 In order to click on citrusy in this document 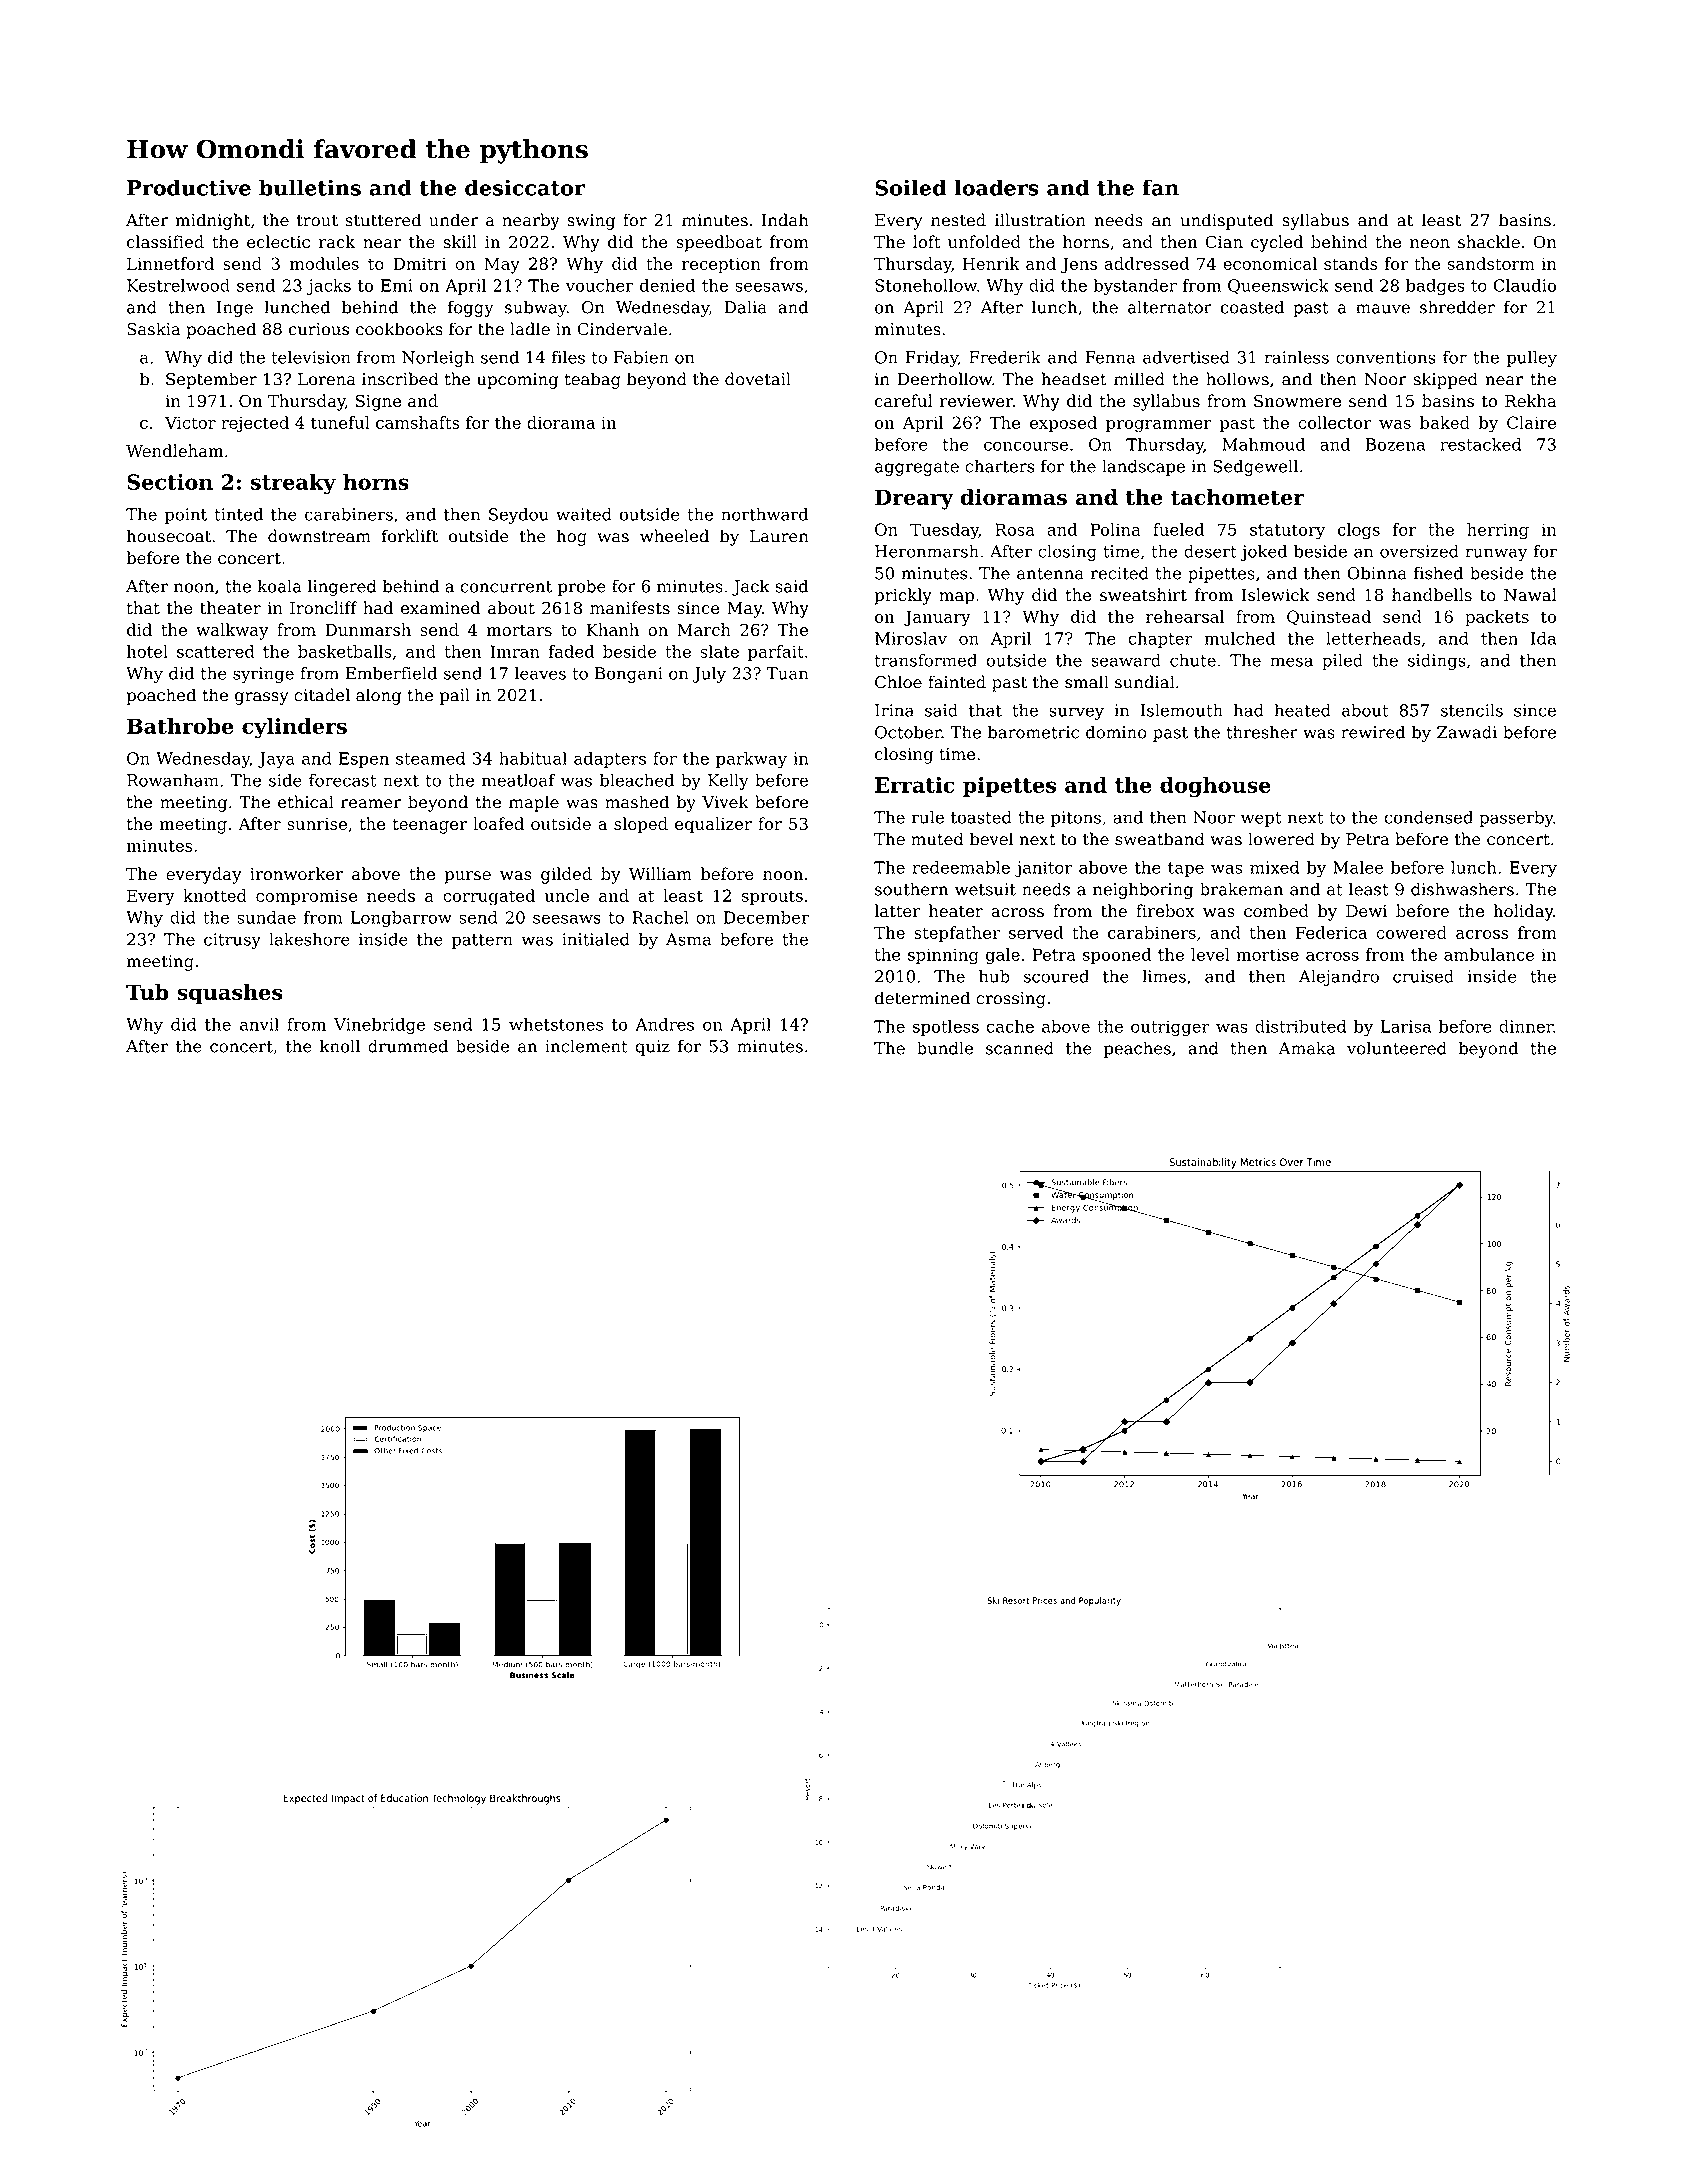, I will do `click(232, 941)`.
